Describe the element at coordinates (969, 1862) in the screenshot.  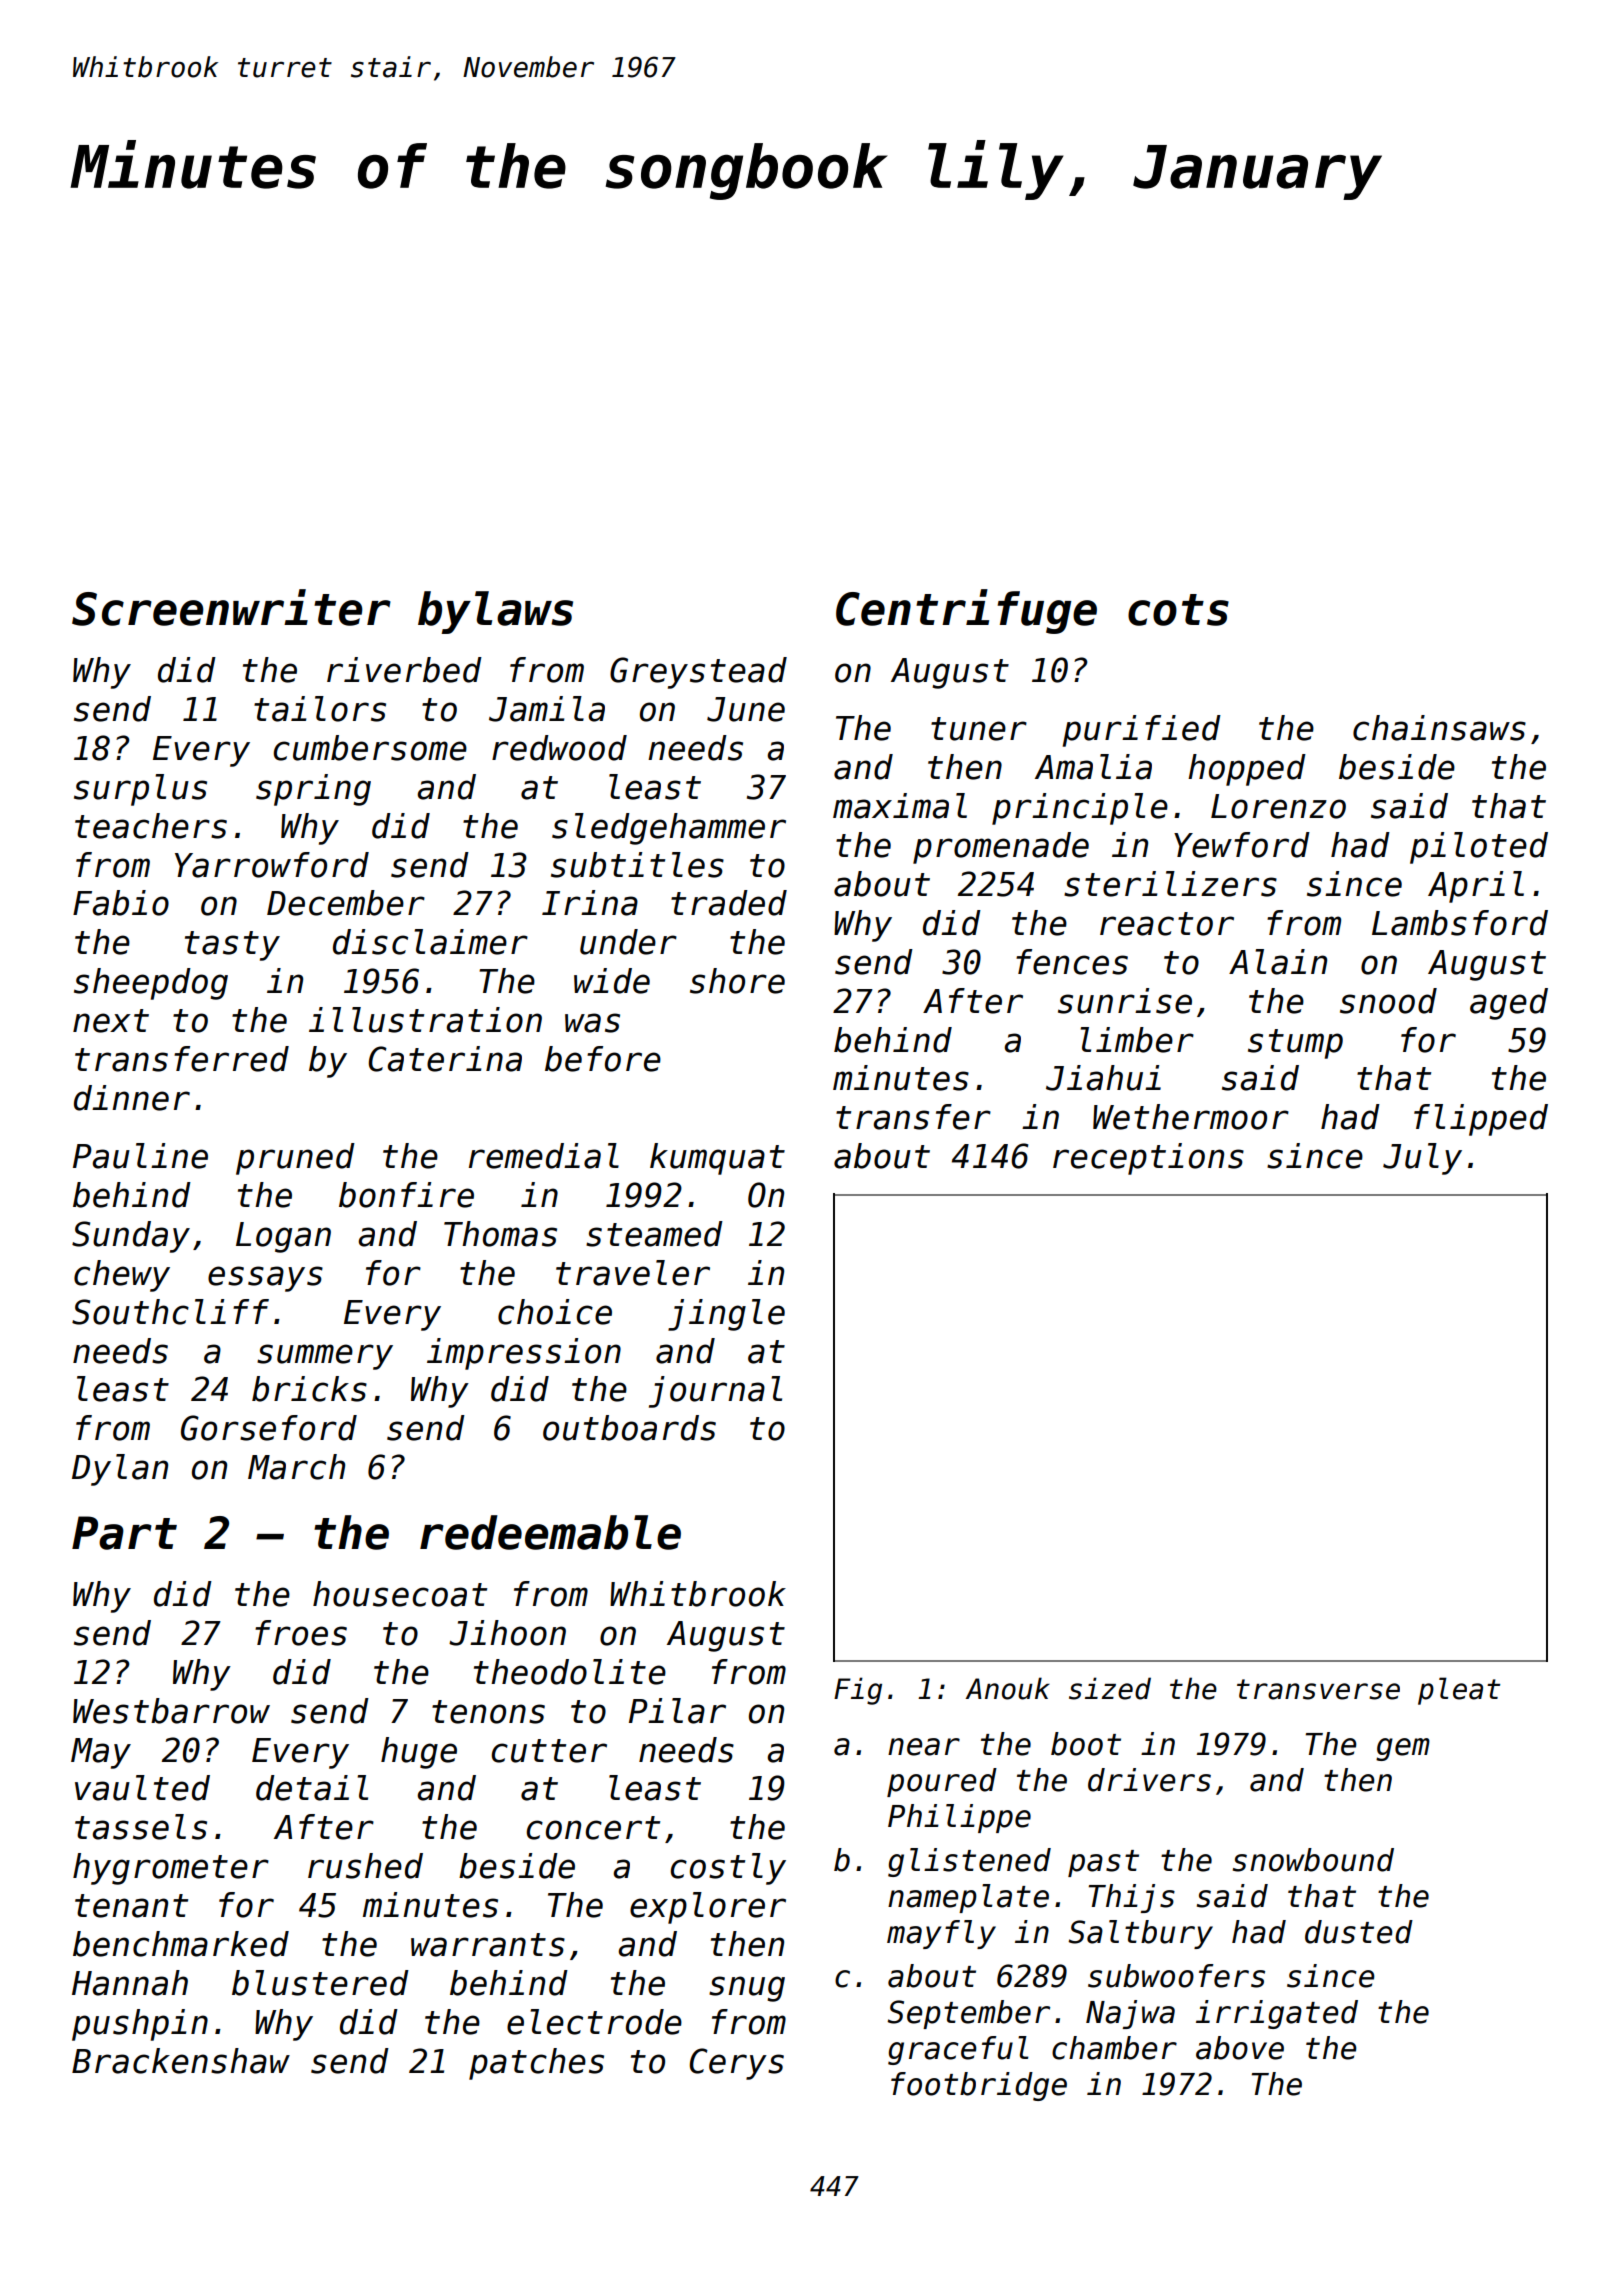
I see `glistened` at that location.
